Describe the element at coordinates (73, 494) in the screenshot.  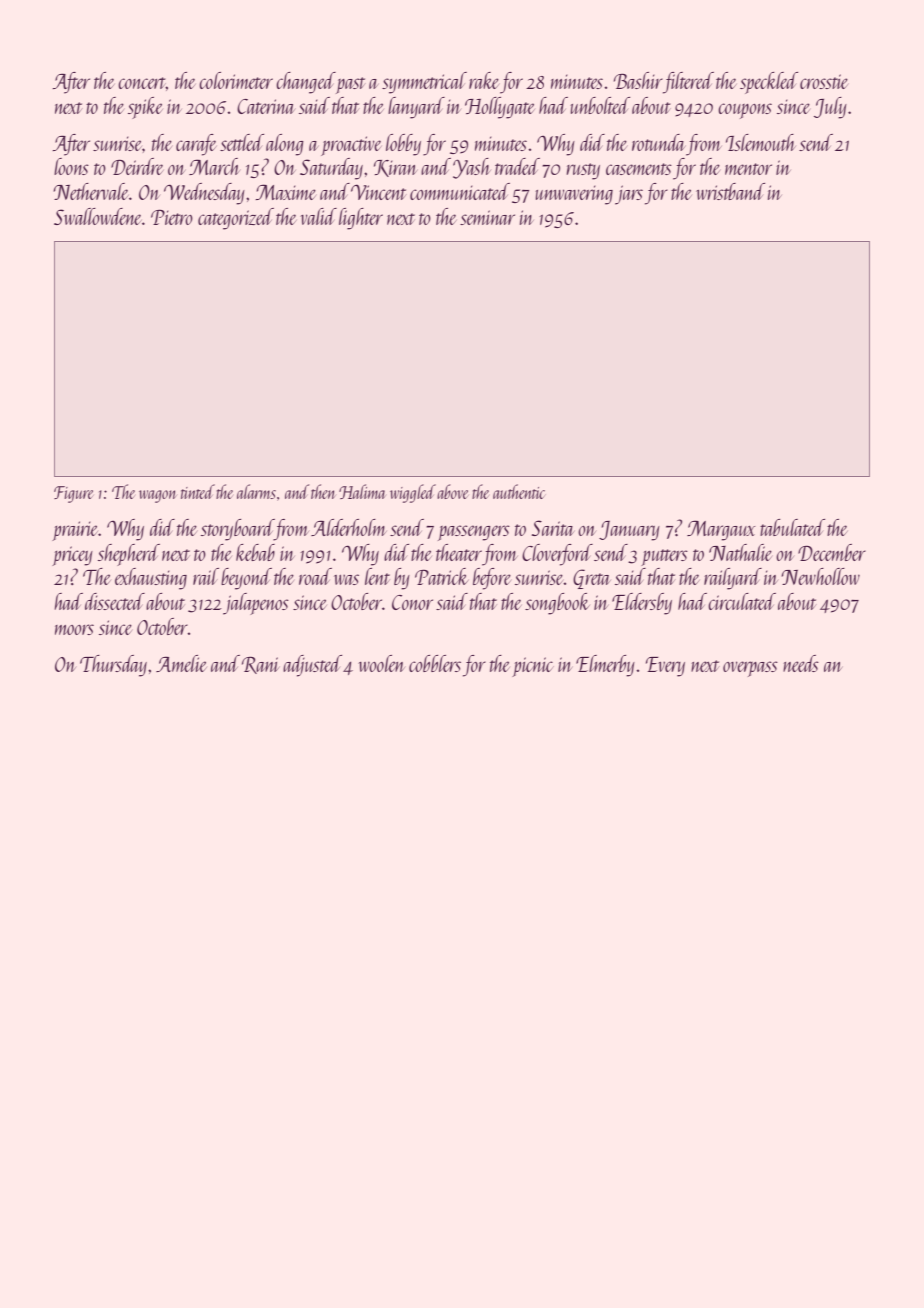
I see `Figure` at that location.
